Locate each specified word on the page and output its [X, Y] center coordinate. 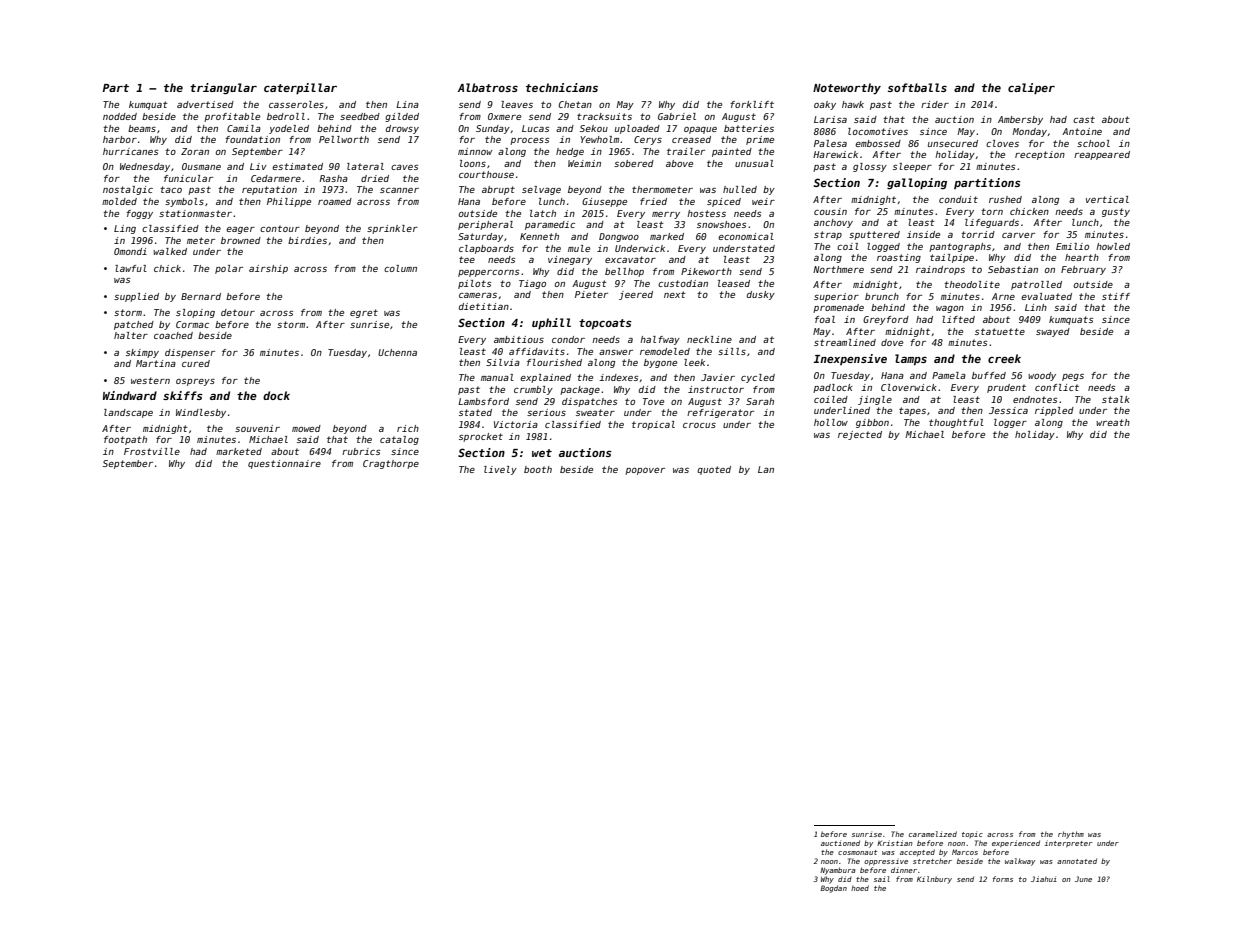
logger [1010, 423]
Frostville [152, 451]
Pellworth [344, 139]
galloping [917, 184]
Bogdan [833, 889]
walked [170, 251]
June [1083, 879]
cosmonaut [857, 852]
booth [538, 469]
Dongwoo [619, 237]
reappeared [1102, 155]
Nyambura [837, 871]
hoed [860, 888]
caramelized [933, 834]
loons [473, 163]
